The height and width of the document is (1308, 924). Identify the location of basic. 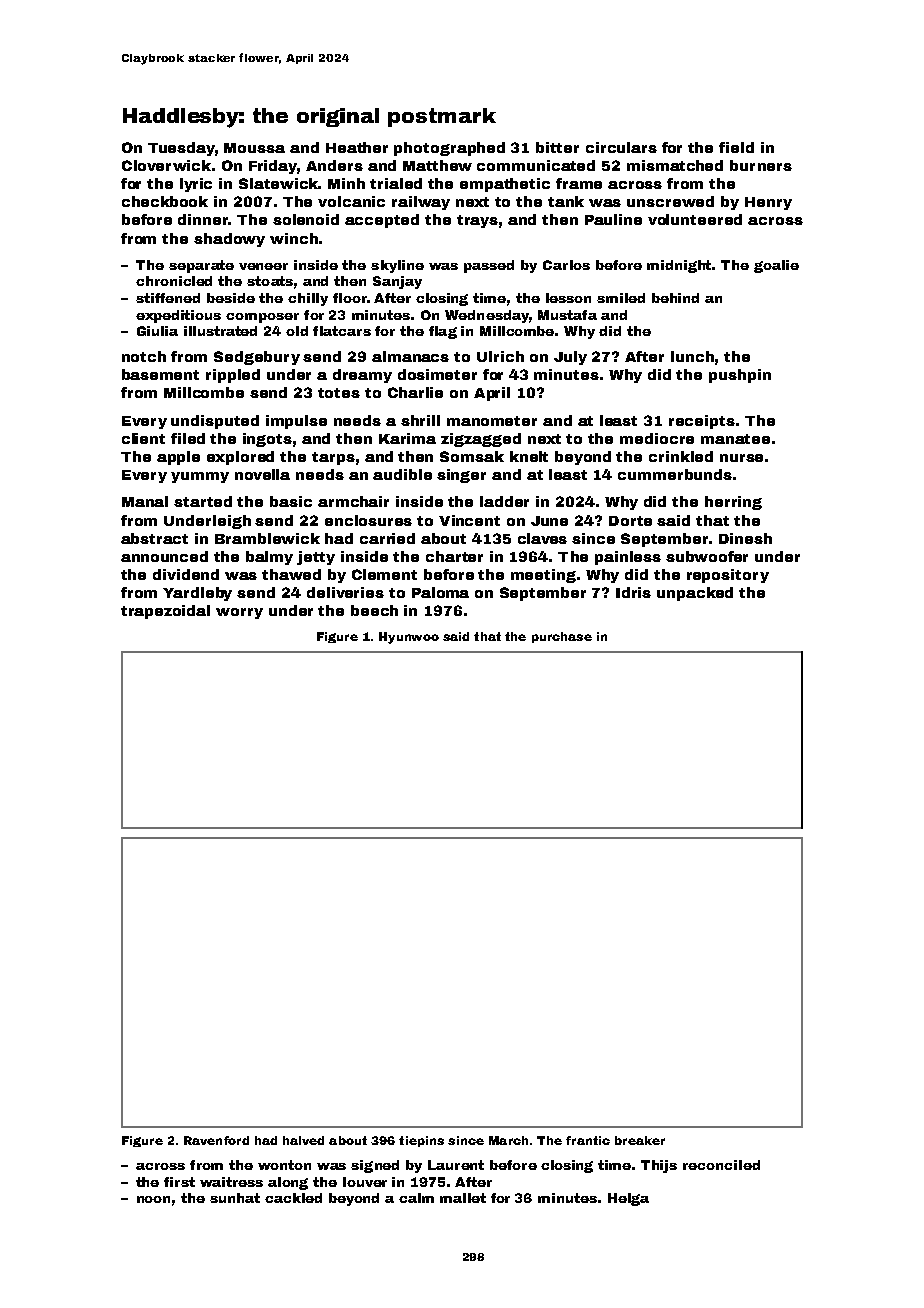
(291, 501).
